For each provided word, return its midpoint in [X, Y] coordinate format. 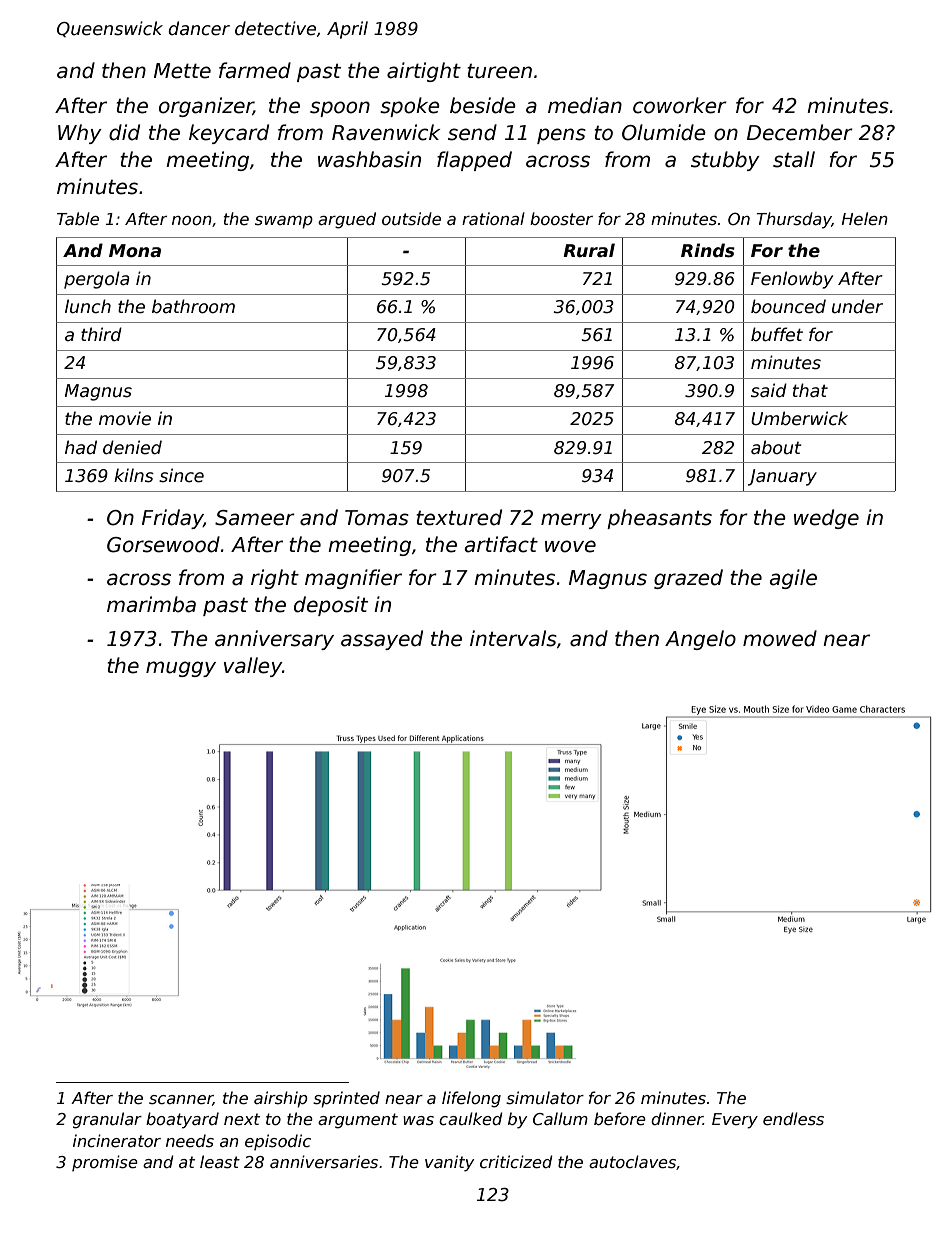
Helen [865, 219]
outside [411, 219]
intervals [513, 638]
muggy [181, 669]
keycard [229, 134]
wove [570, 546]
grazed [688, 579]
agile [793, 579]
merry [571, 521]
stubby [725, 161]
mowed [780, 638]
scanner [181, 1100]
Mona [135, 251]
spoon [340, 109]
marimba [151, 604]
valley [253, 667]
